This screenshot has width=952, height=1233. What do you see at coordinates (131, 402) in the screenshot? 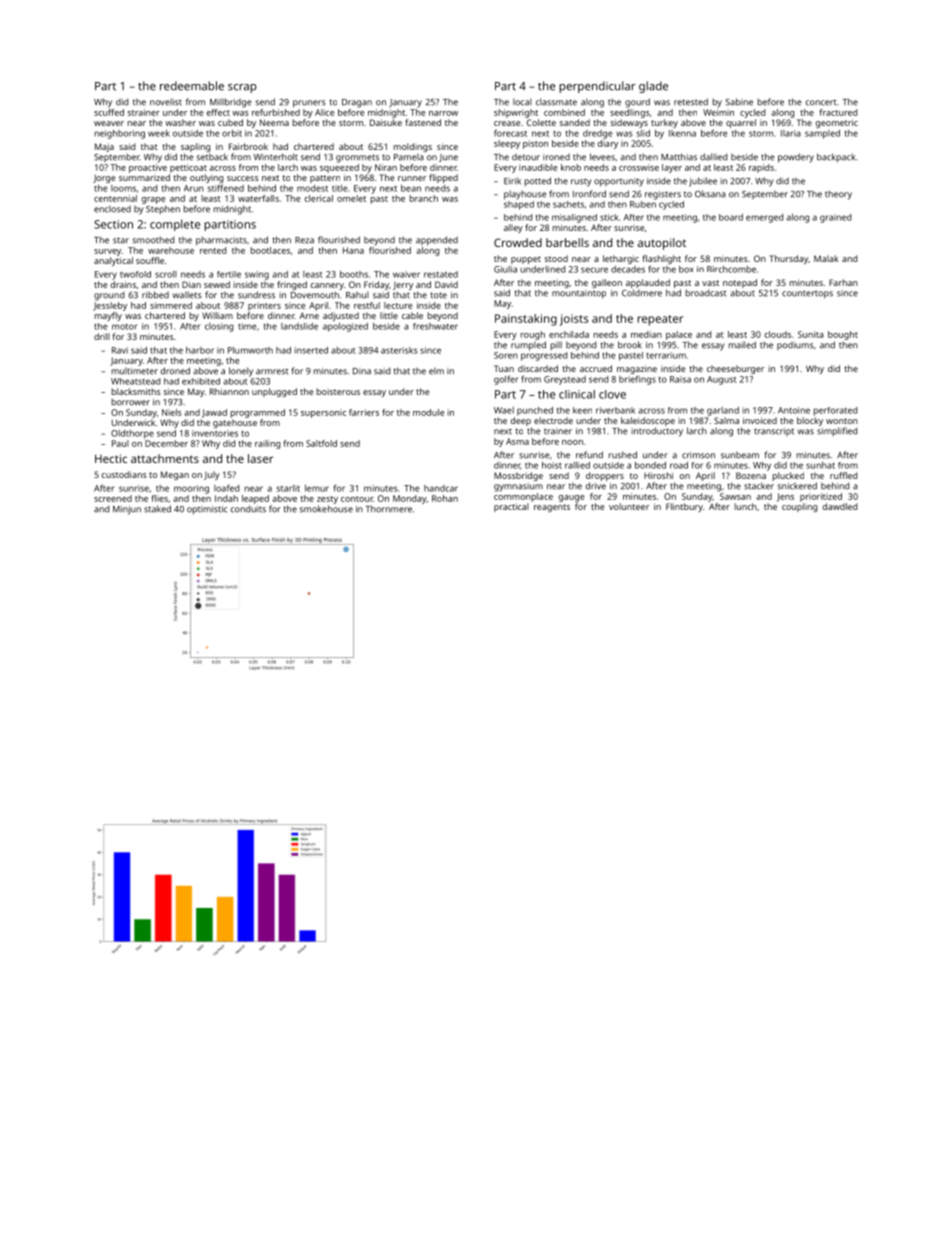
I see `borrower` at bounding box center [131, 402].
